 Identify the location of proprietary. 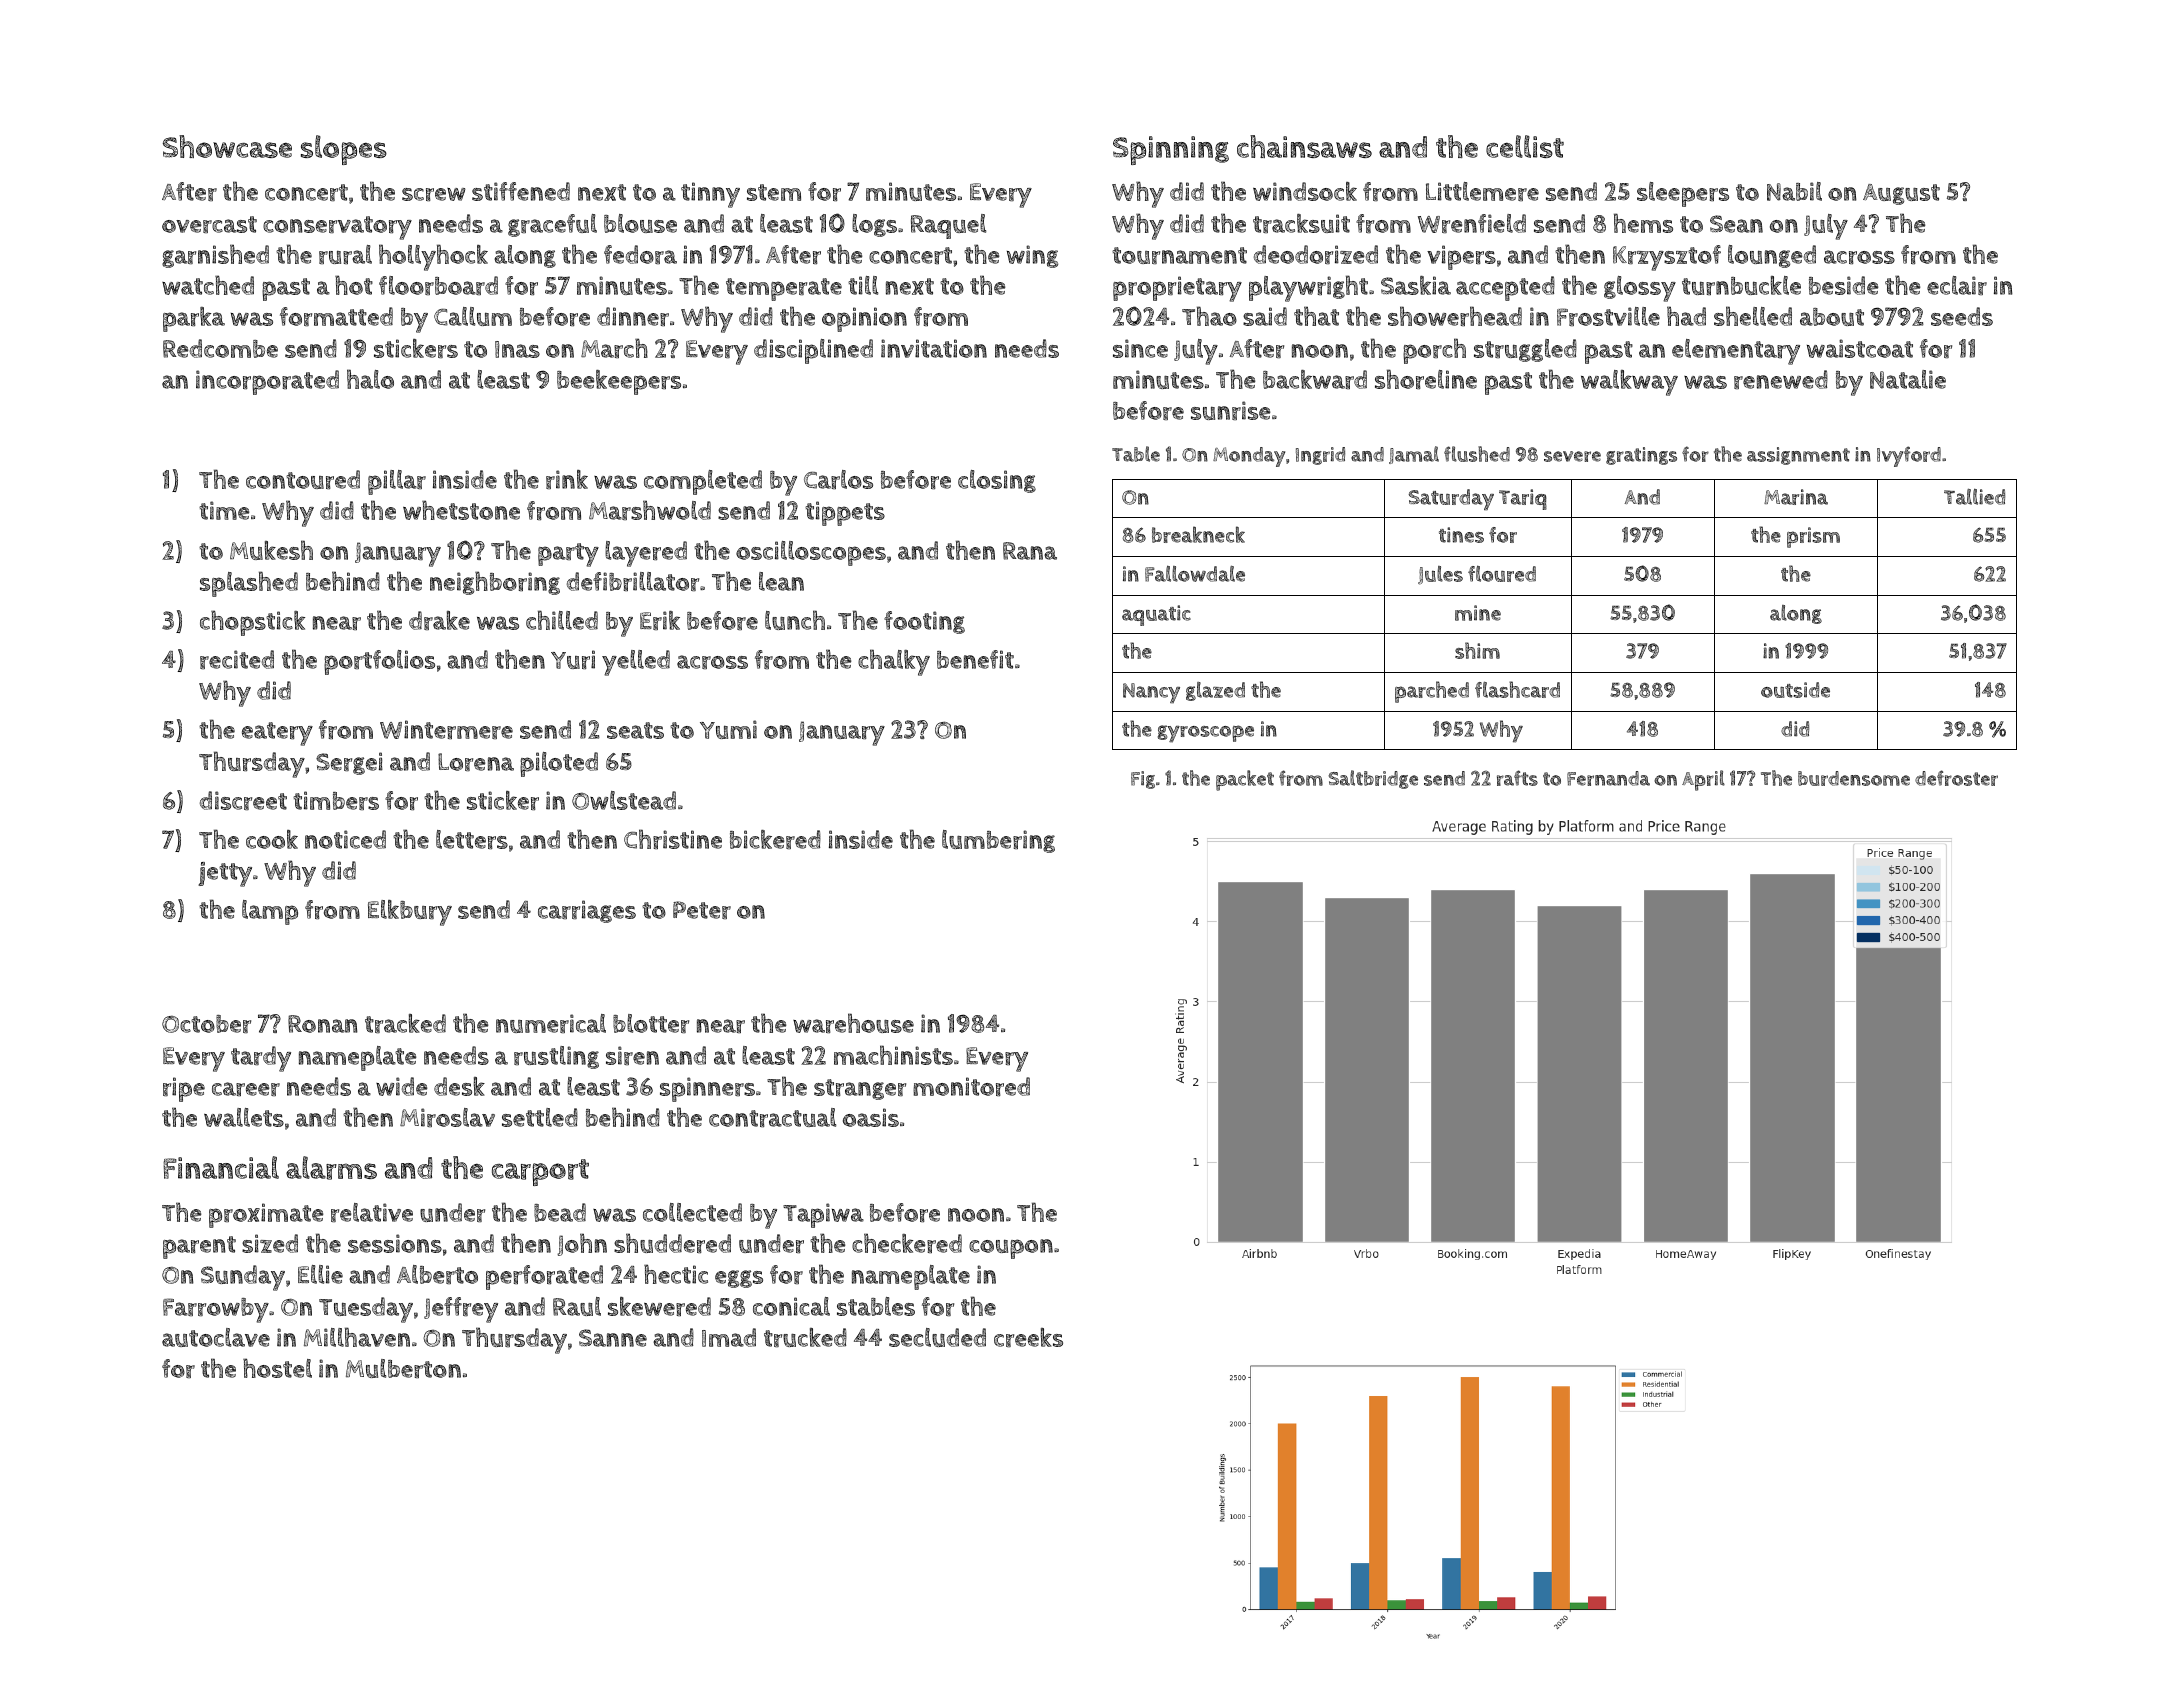
(1177, 289).
